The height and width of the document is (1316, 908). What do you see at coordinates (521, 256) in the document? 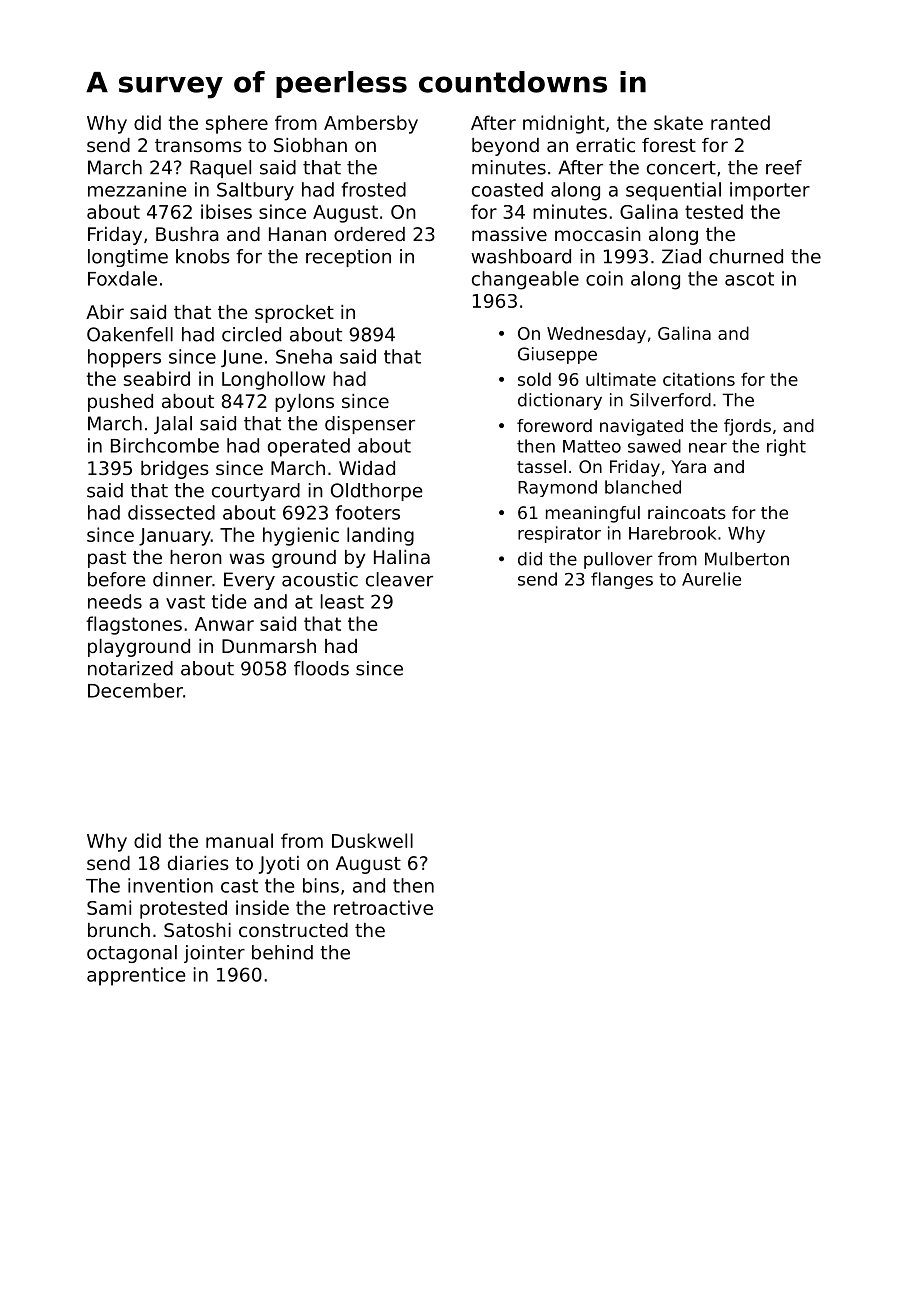
I see `washboard` at bounding box center [521, 256].
